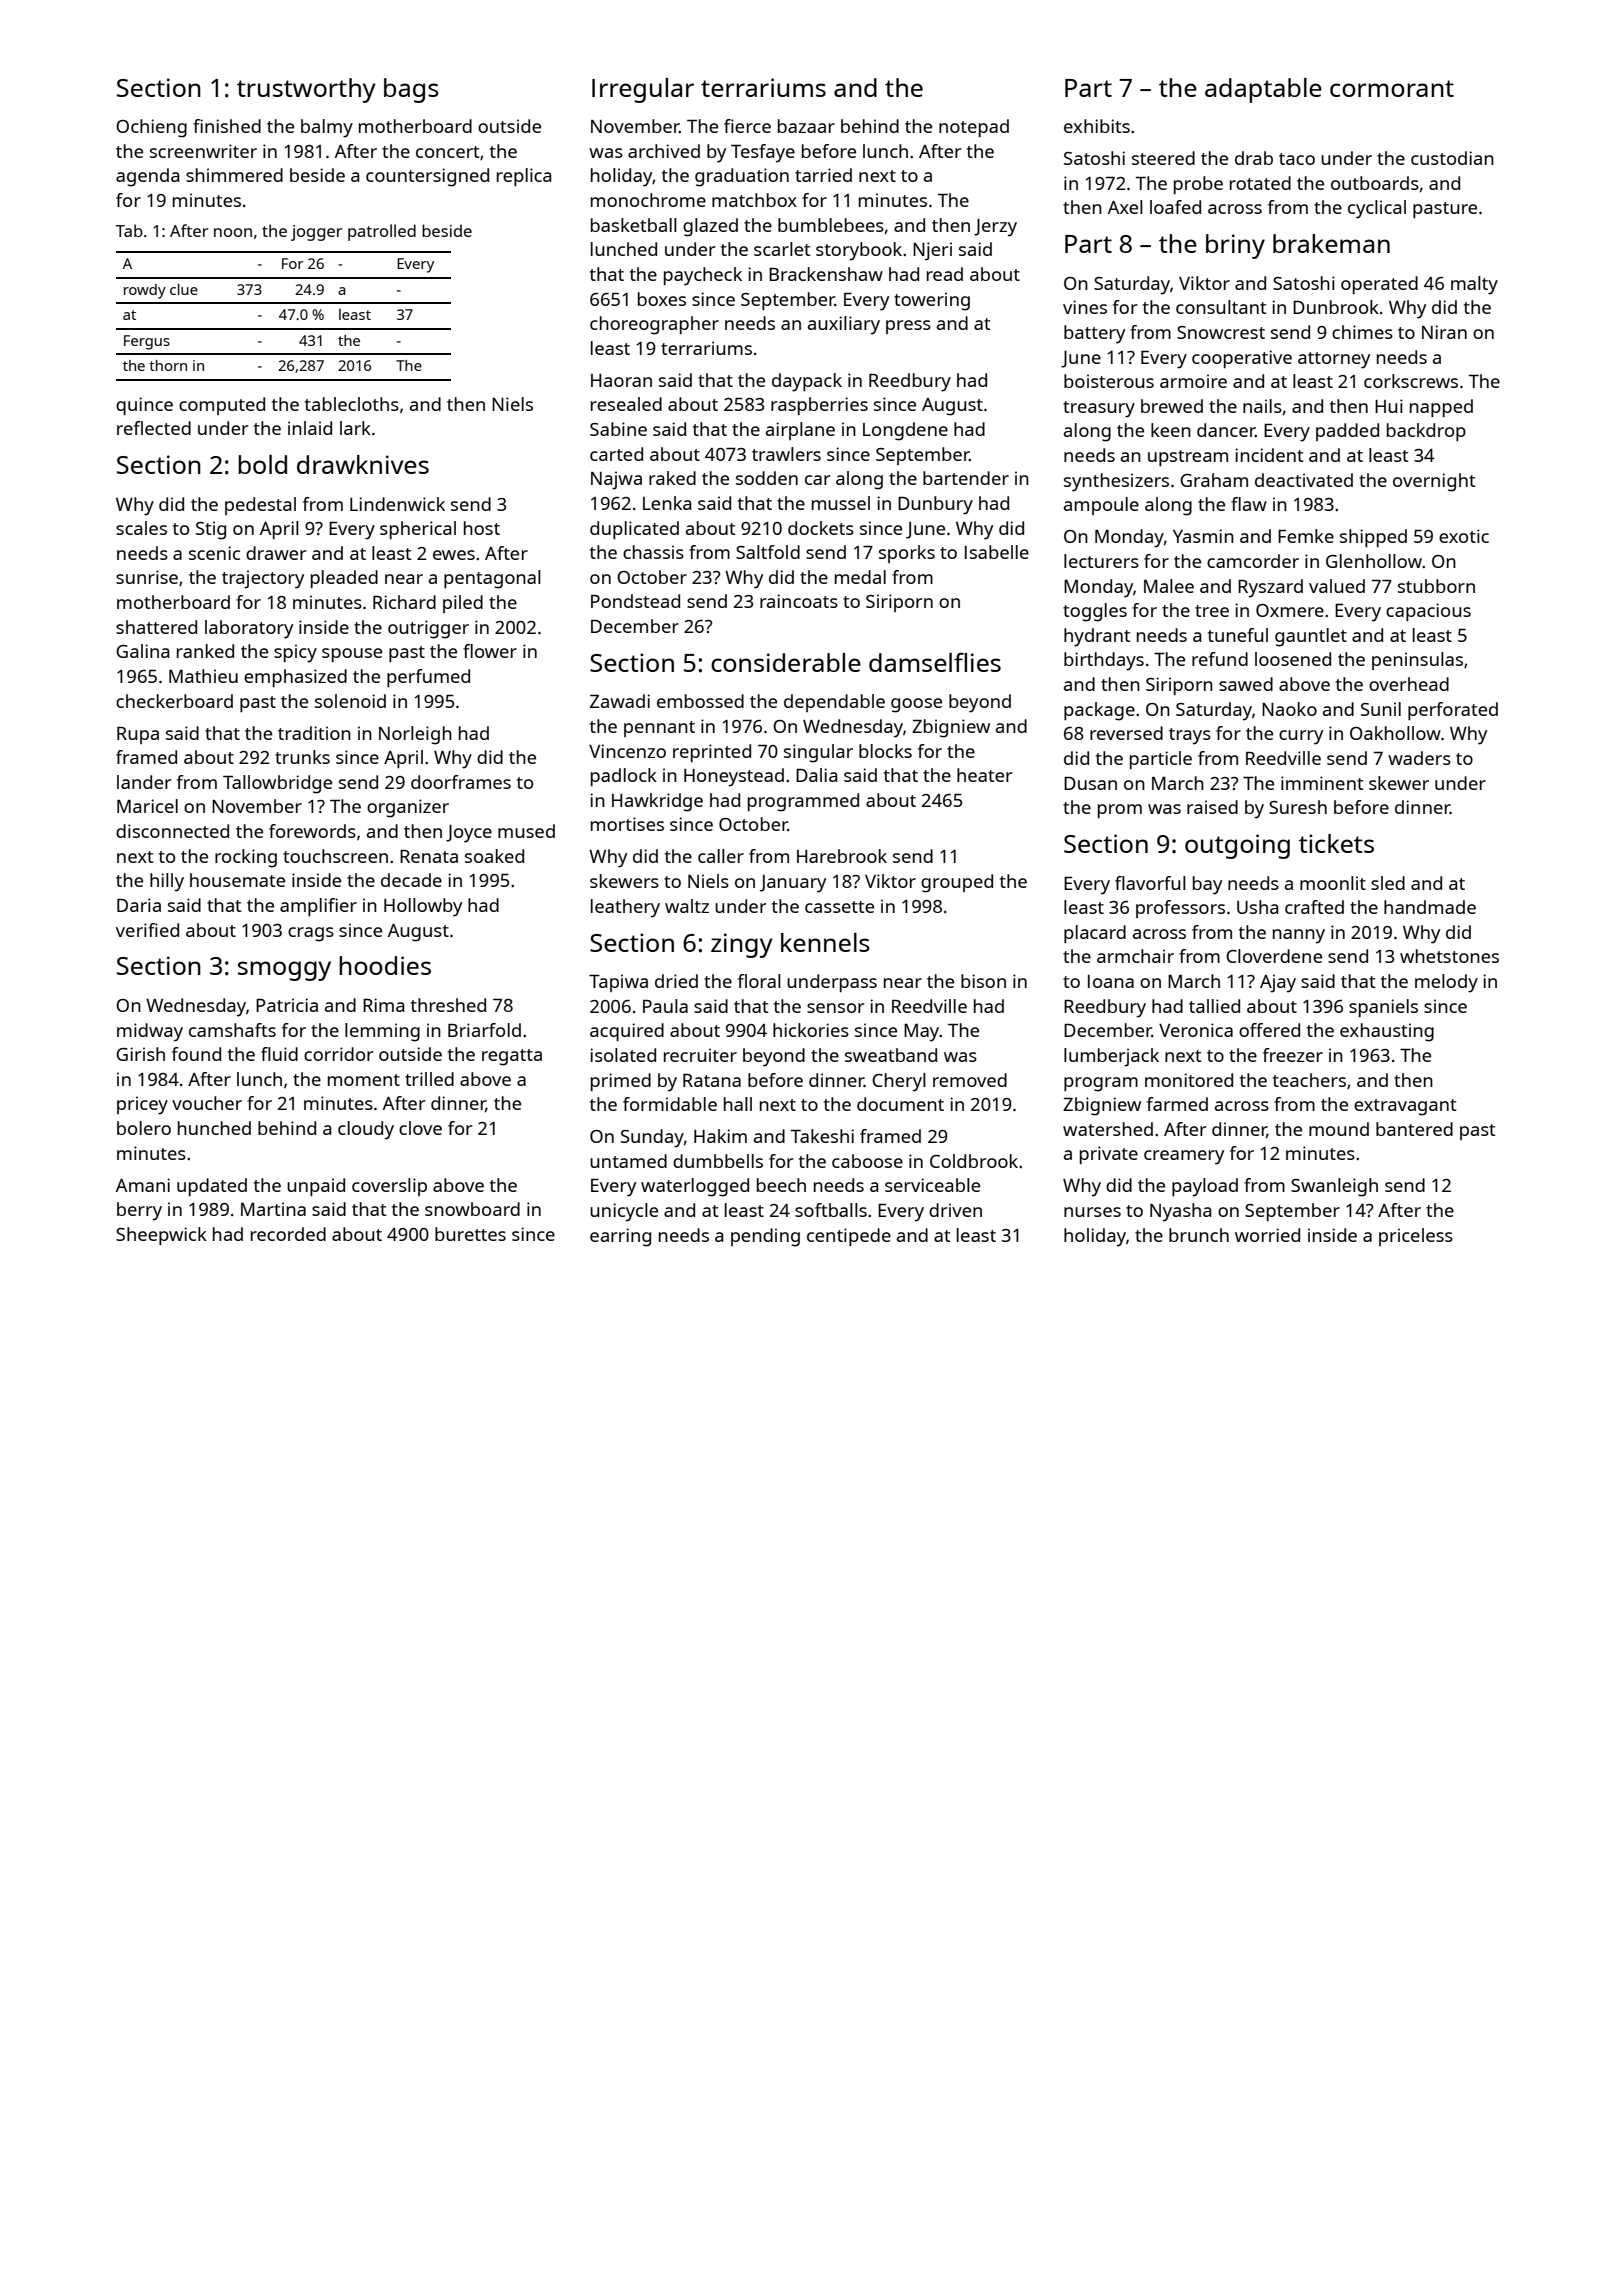 This screenshot has width=1620, height=2292. I want to click on handmade, so click(1430, 907).
